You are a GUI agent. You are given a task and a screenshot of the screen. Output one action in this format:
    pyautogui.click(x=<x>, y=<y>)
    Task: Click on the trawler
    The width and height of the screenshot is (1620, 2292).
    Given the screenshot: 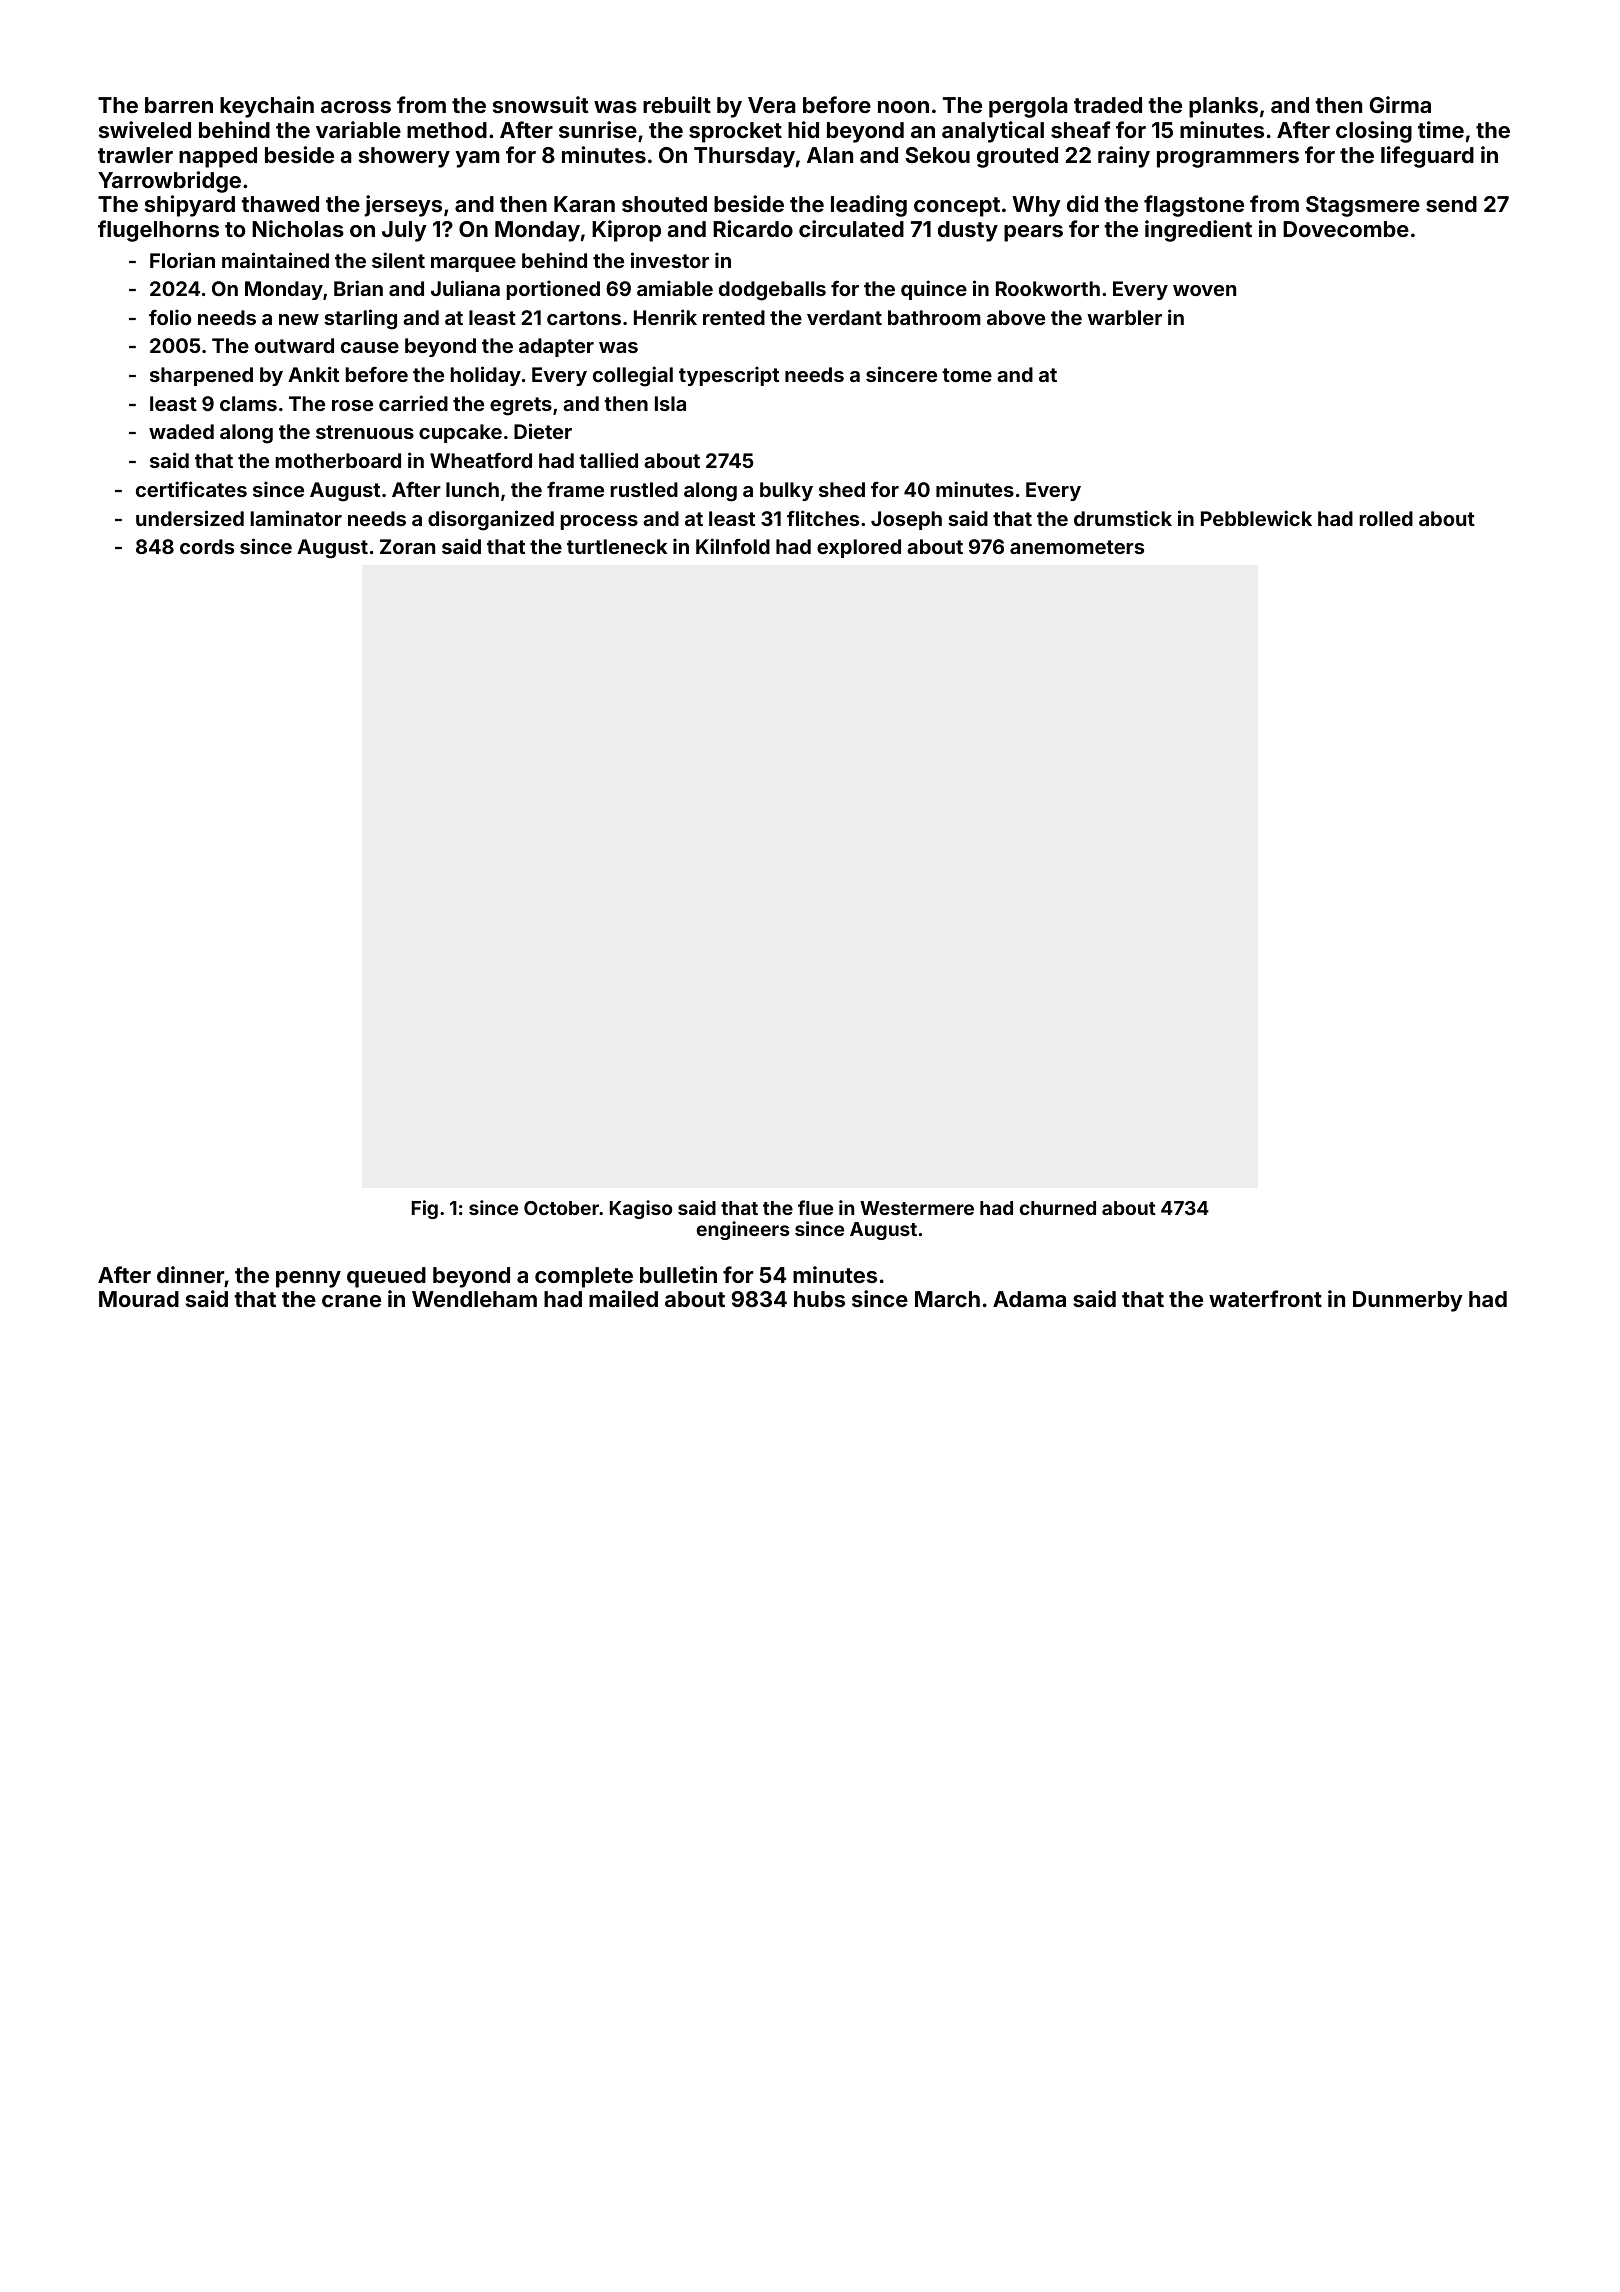 What is the action you would take?
    pyautogui.click(x=135, y=155)
